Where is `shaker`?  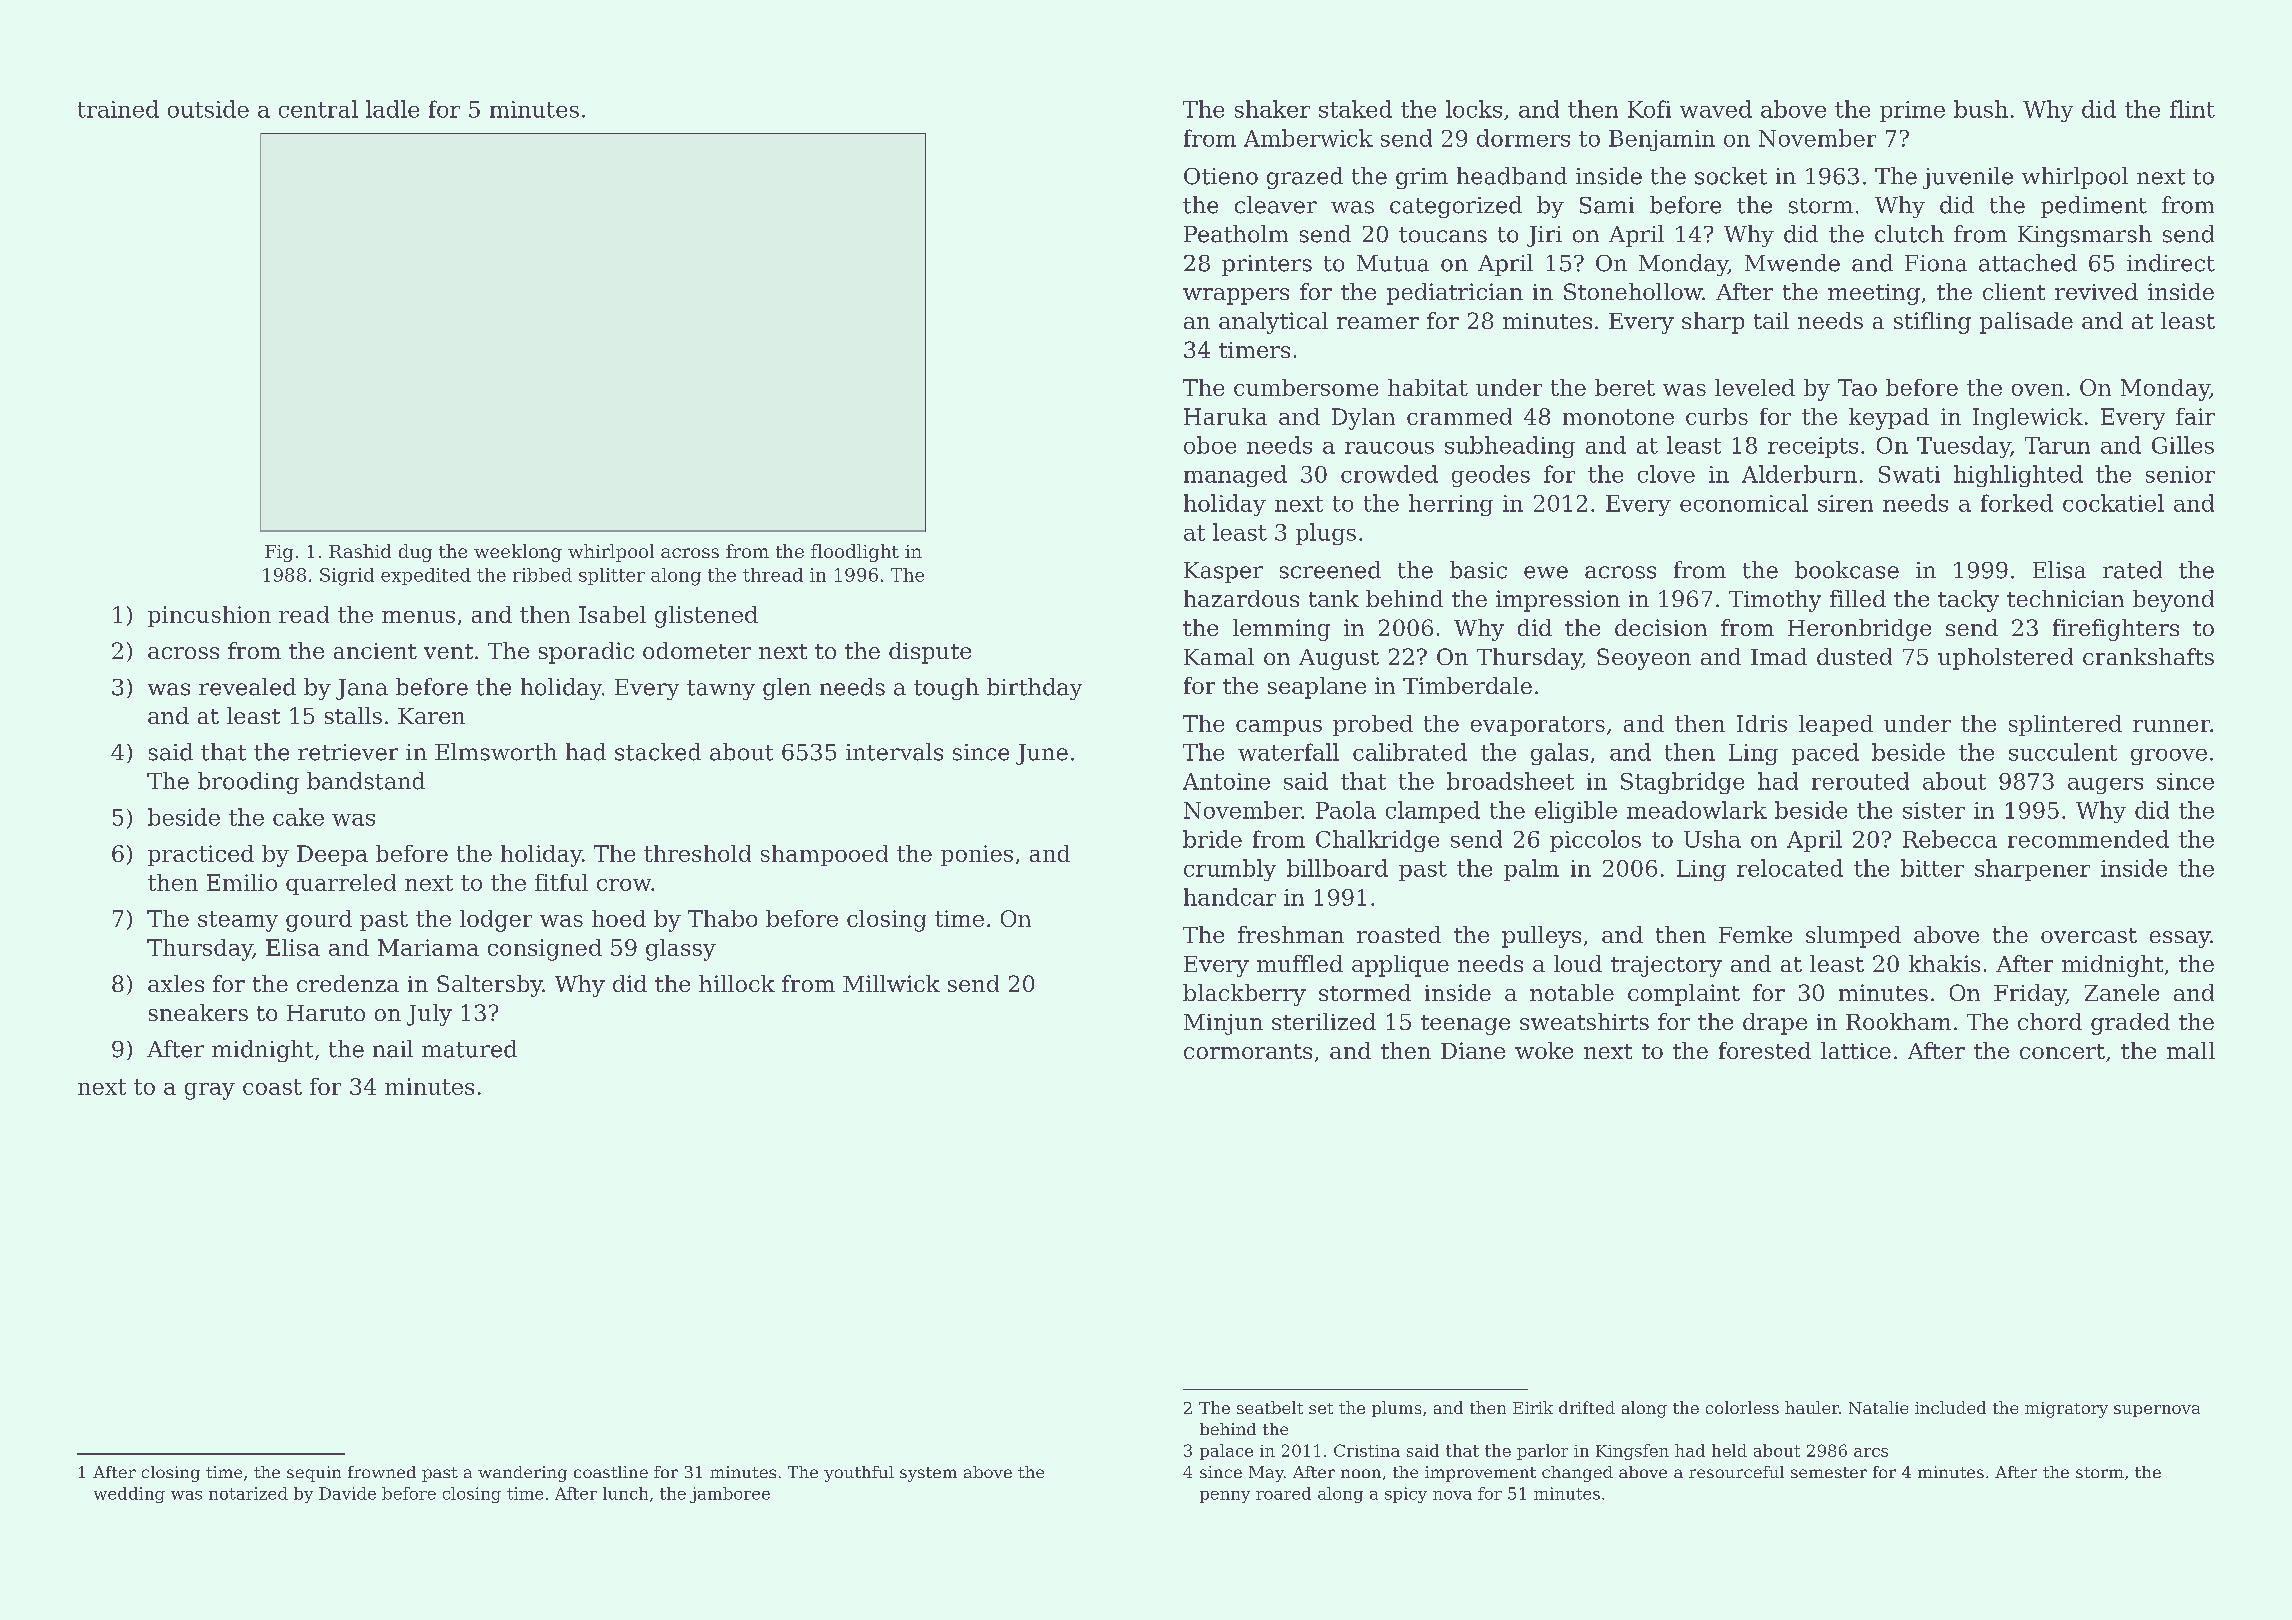
shaker is located at coordinates (1272, 109).
